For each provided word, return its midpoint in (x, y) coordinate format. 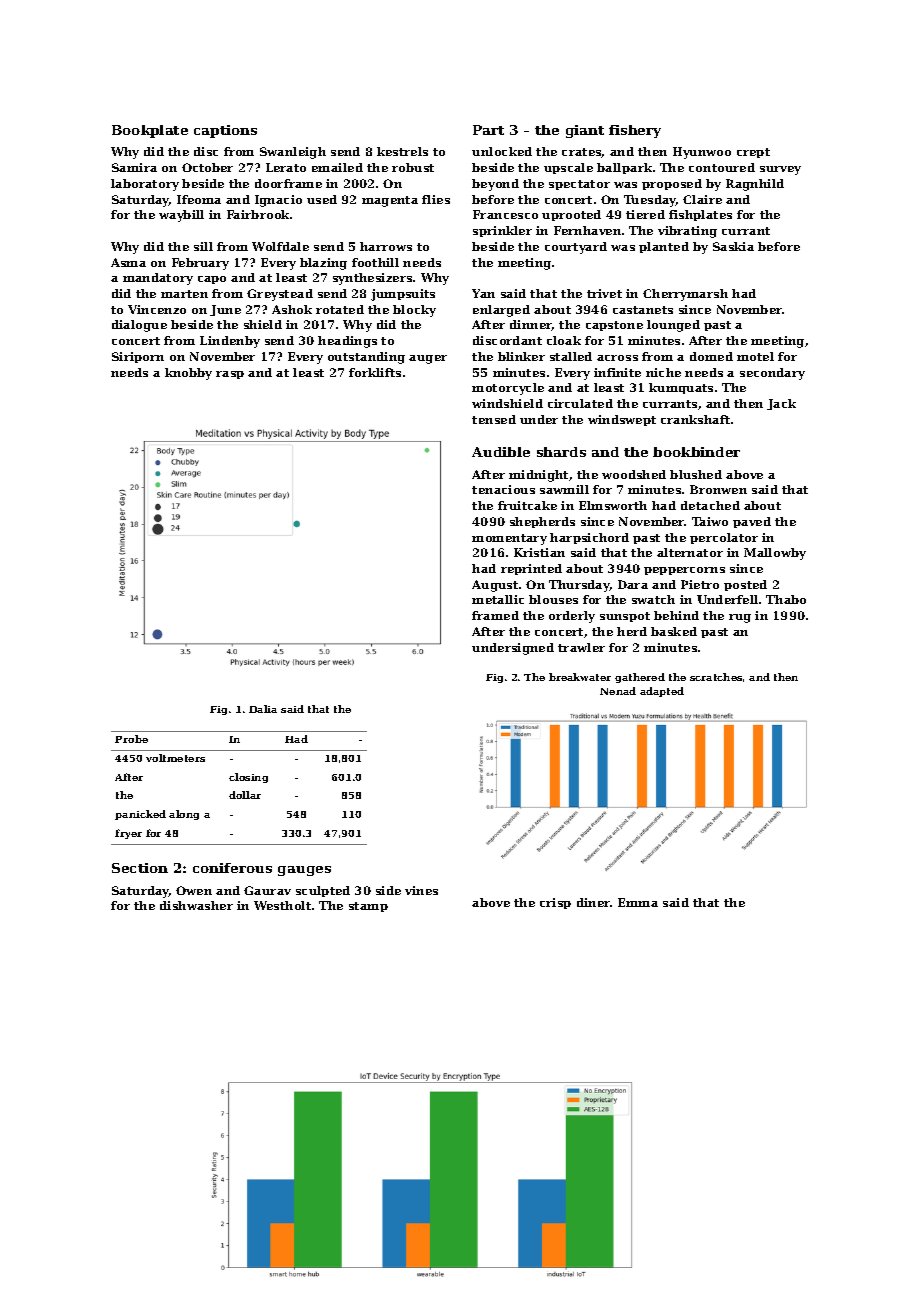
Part (488, 130)
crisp (555, 903)
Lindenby (230, 342)
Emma (638, 902)
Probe (131, 739)
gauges (304, 871)
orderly (572, 617)
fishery (635, 131)
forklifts (375, 372)
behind (676, 615)
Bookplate (150, 131)
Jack (781, 404)
